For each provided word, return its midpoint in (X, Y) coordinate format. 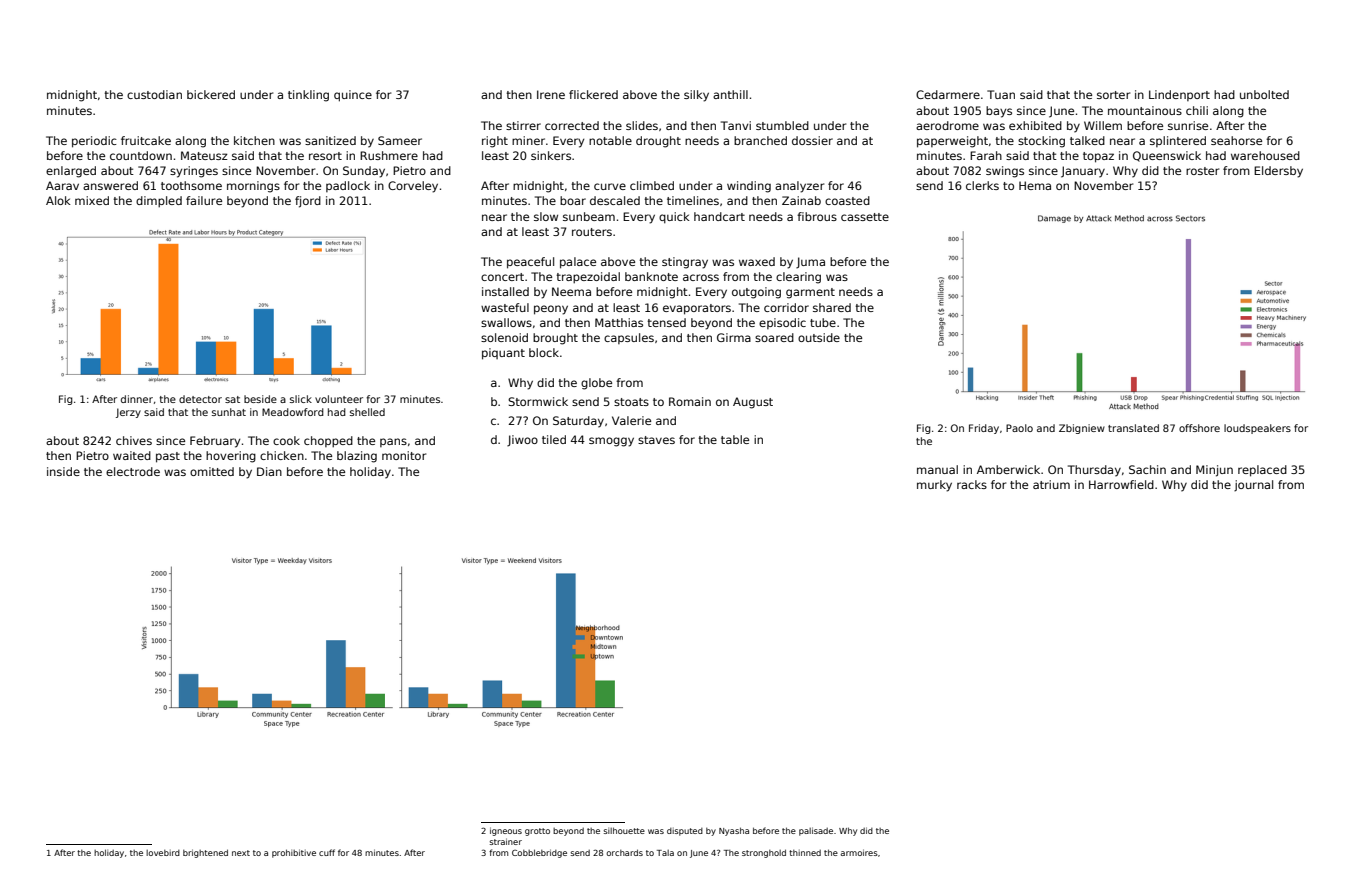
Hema (1035, 185)
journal (1253, 485)
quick (674, 218)
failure (204, 200)
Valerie (631, 420)
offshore (1199, 428)
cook (286, 440)
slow (546, 216)
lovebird (163, 853)
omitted (212, 471)
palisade (816, 831)
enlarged (71, 172)
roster (1202, 171)
